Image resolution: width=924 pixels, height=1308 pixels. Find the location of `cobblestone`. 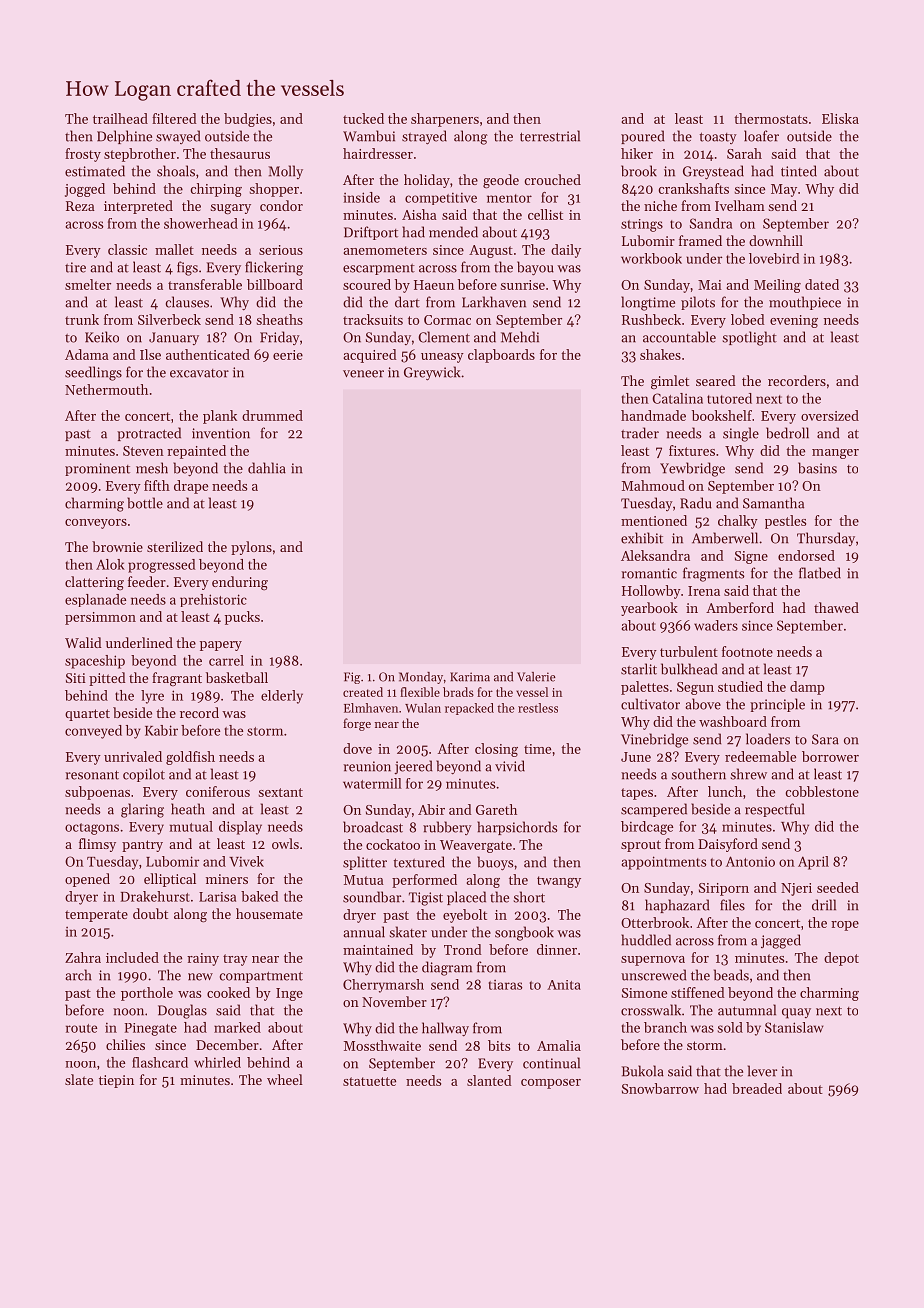

cobblestone is located at coordinates (822, 791).
